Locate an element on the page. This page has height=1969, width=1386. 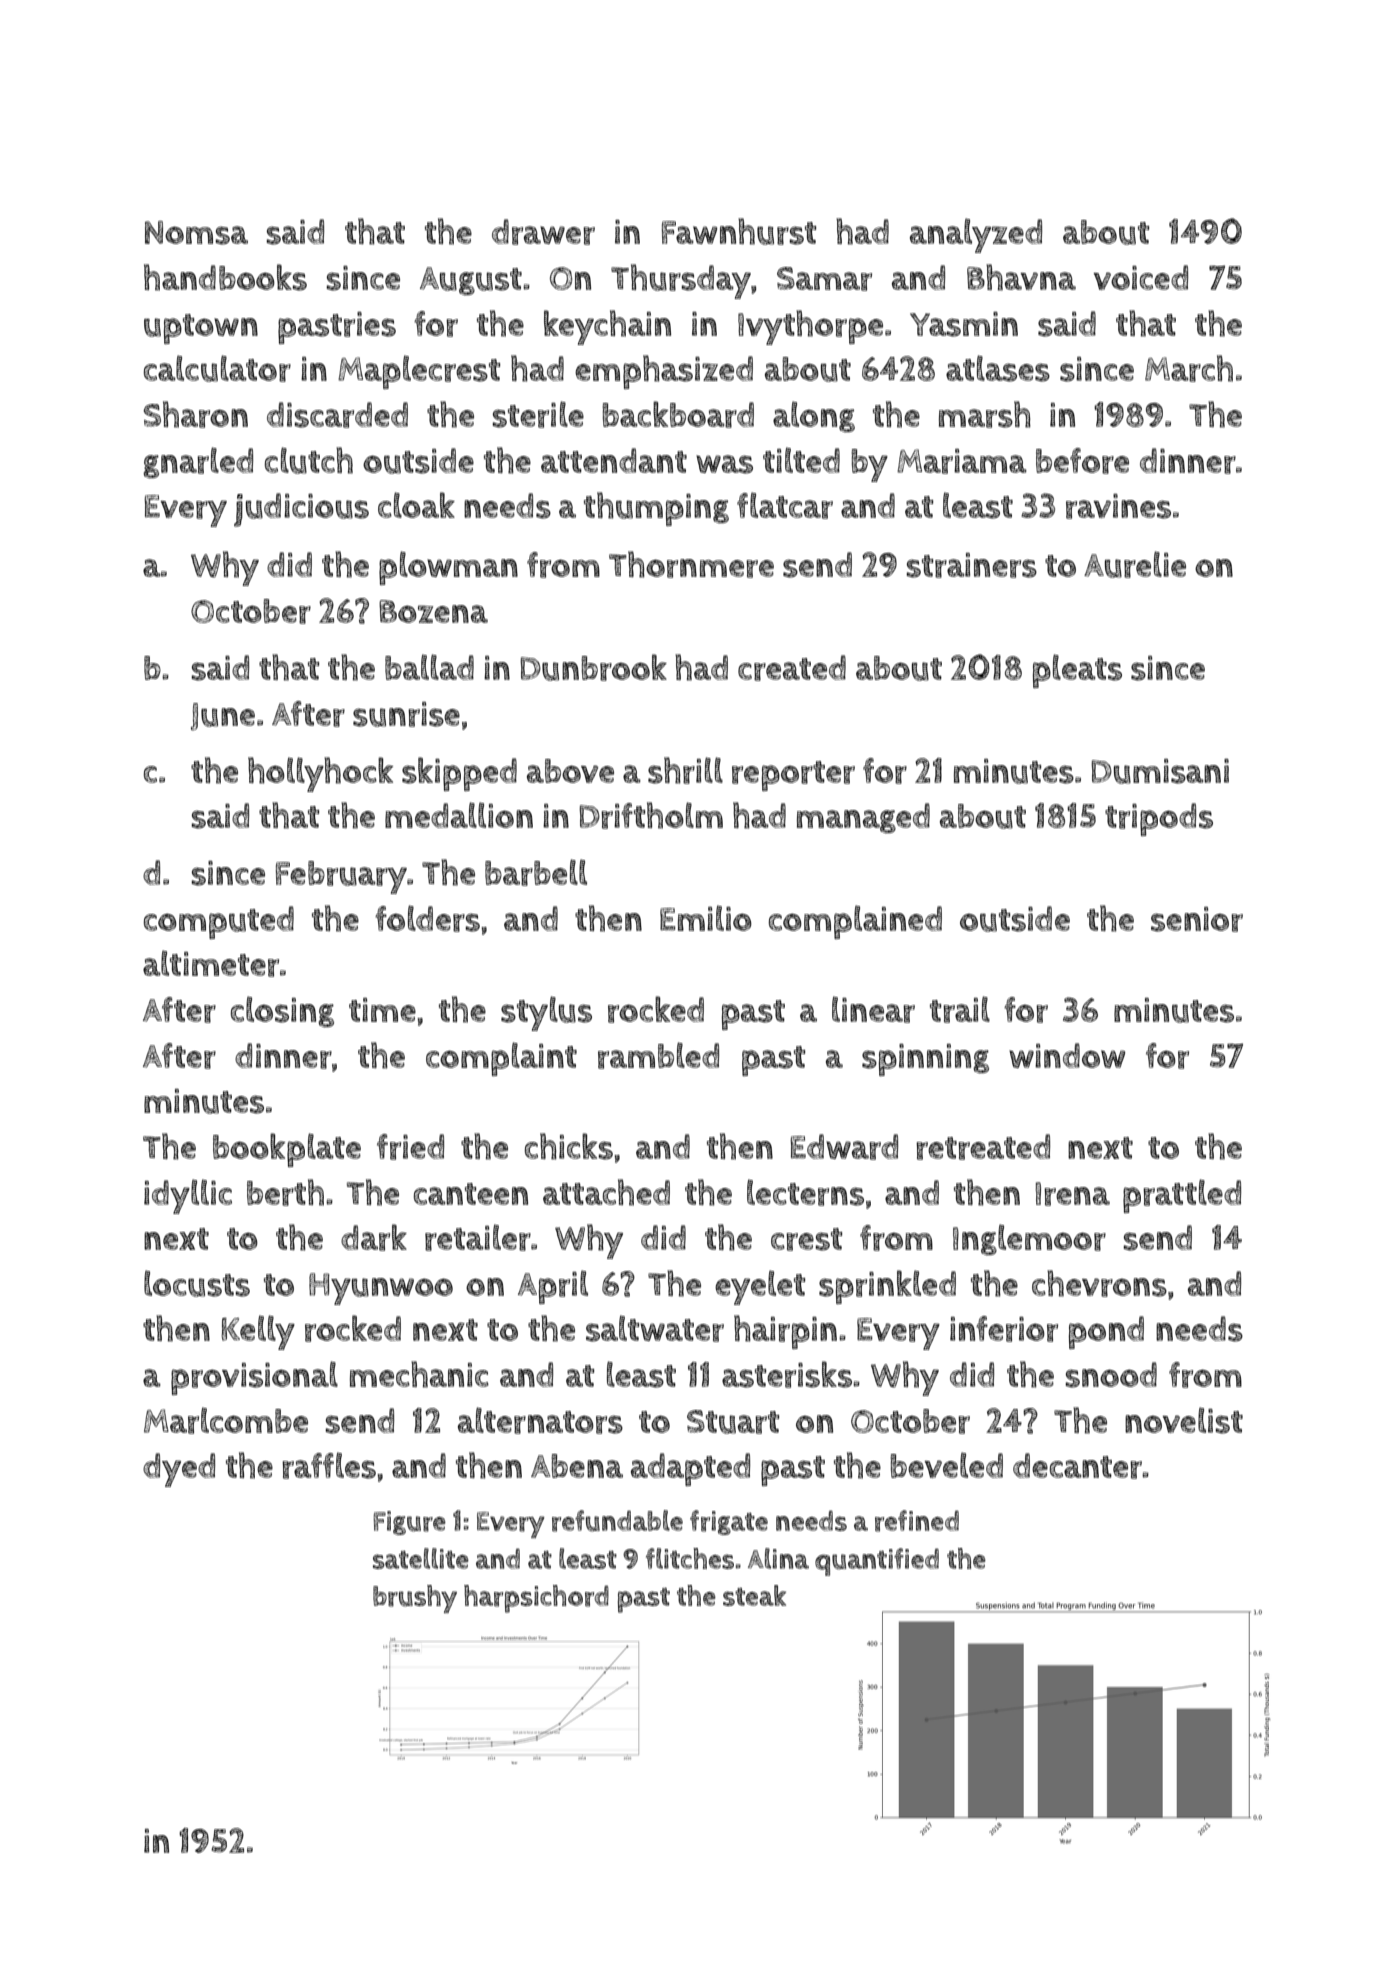
brushy is located at coordinates (415, 1599).
